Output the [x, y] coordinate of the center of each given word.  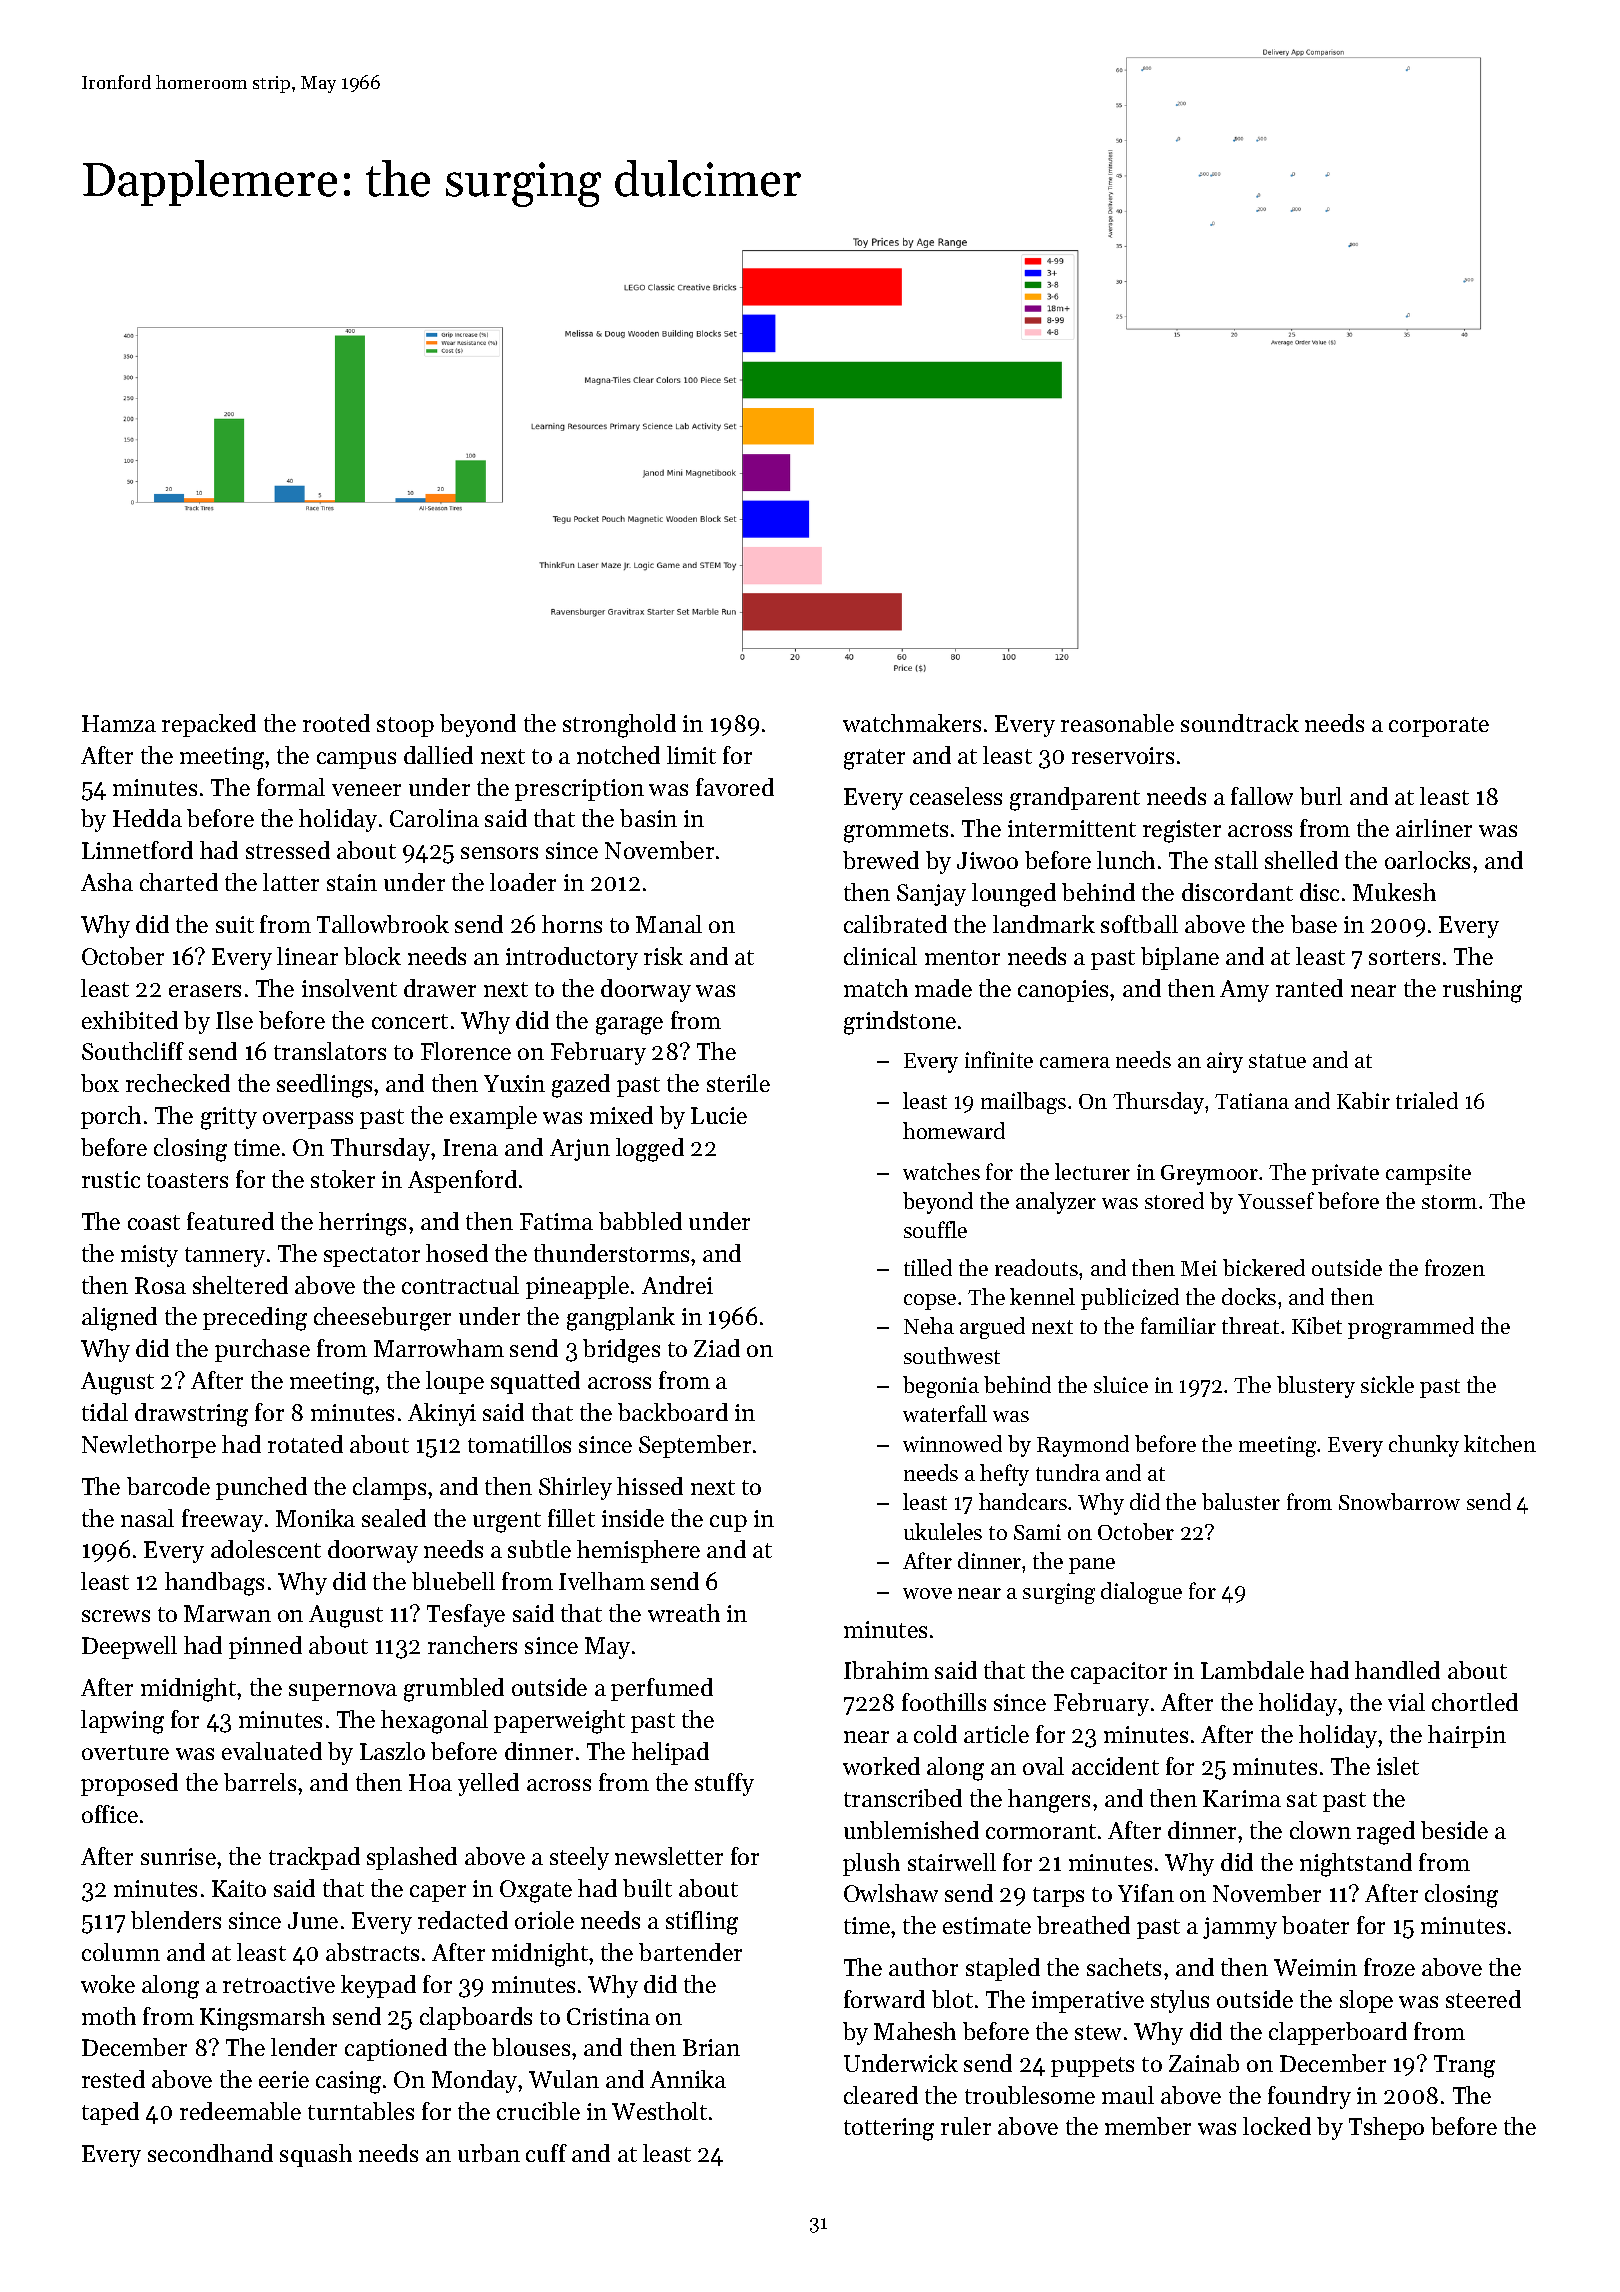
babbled [640, 1221]
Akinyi [442, 1414]
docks [1249, 1296]
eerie [284, 2079]
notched [618, 755]
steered [1483, 1999]
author [923, 1967]
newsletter [669, 1856]
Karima [1242, 1798]
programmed [1411, 1328]
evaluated [272, 1751]
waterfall [945, 1413]
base [1314, 924]
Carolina [434, 818]
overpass [308, 1120]
